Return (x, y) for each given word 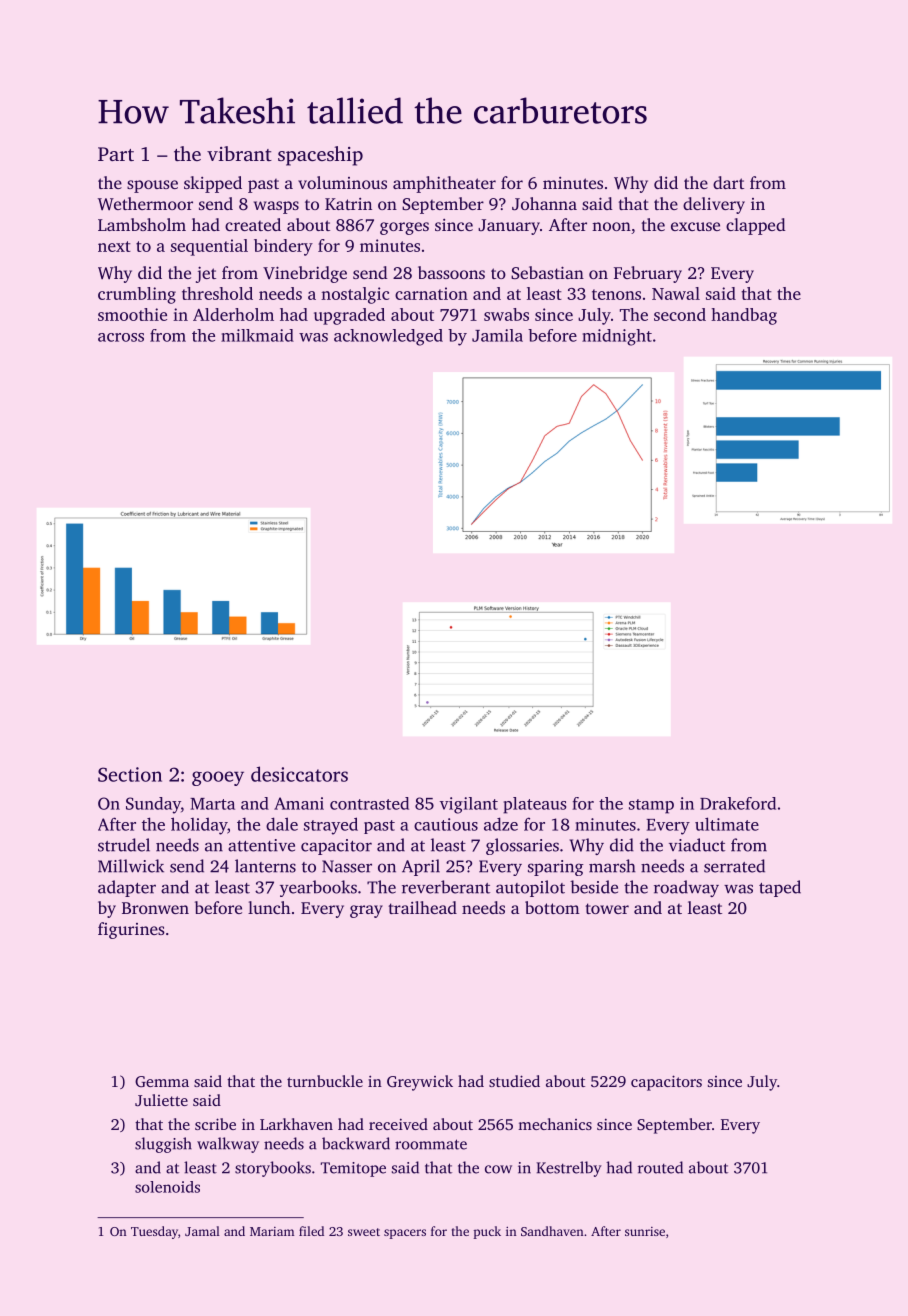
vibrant (239, 153)
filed (311, 1231)
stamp (651, 806)
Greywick (420, 1083)
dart (728, 182)
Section (130, 774)
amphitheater (444, 184)
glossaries (522, 846)
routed (660, 1167)
